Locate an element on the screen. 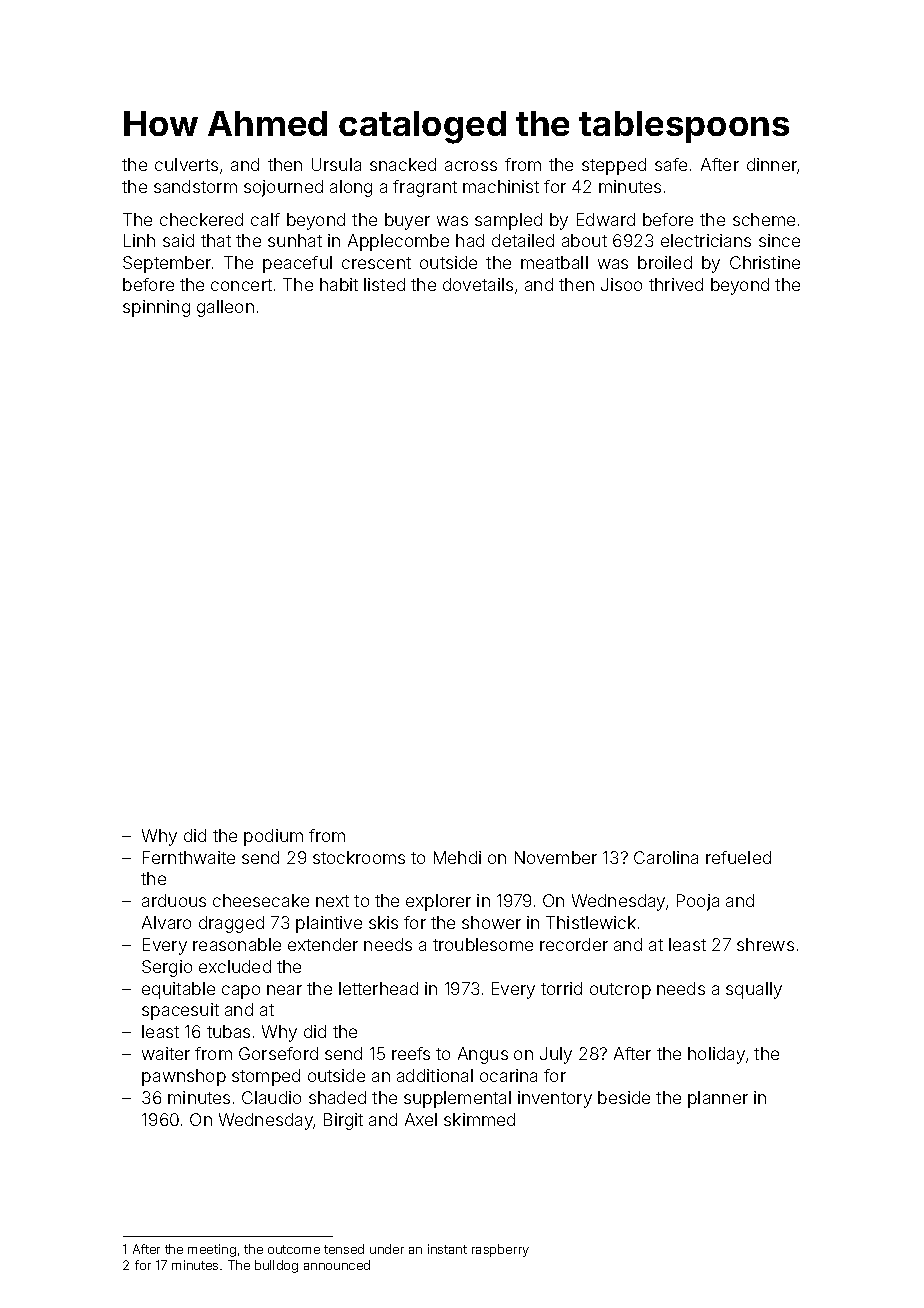 The image size is (924, 1308). scheme is located at coordinates (764, 219).
